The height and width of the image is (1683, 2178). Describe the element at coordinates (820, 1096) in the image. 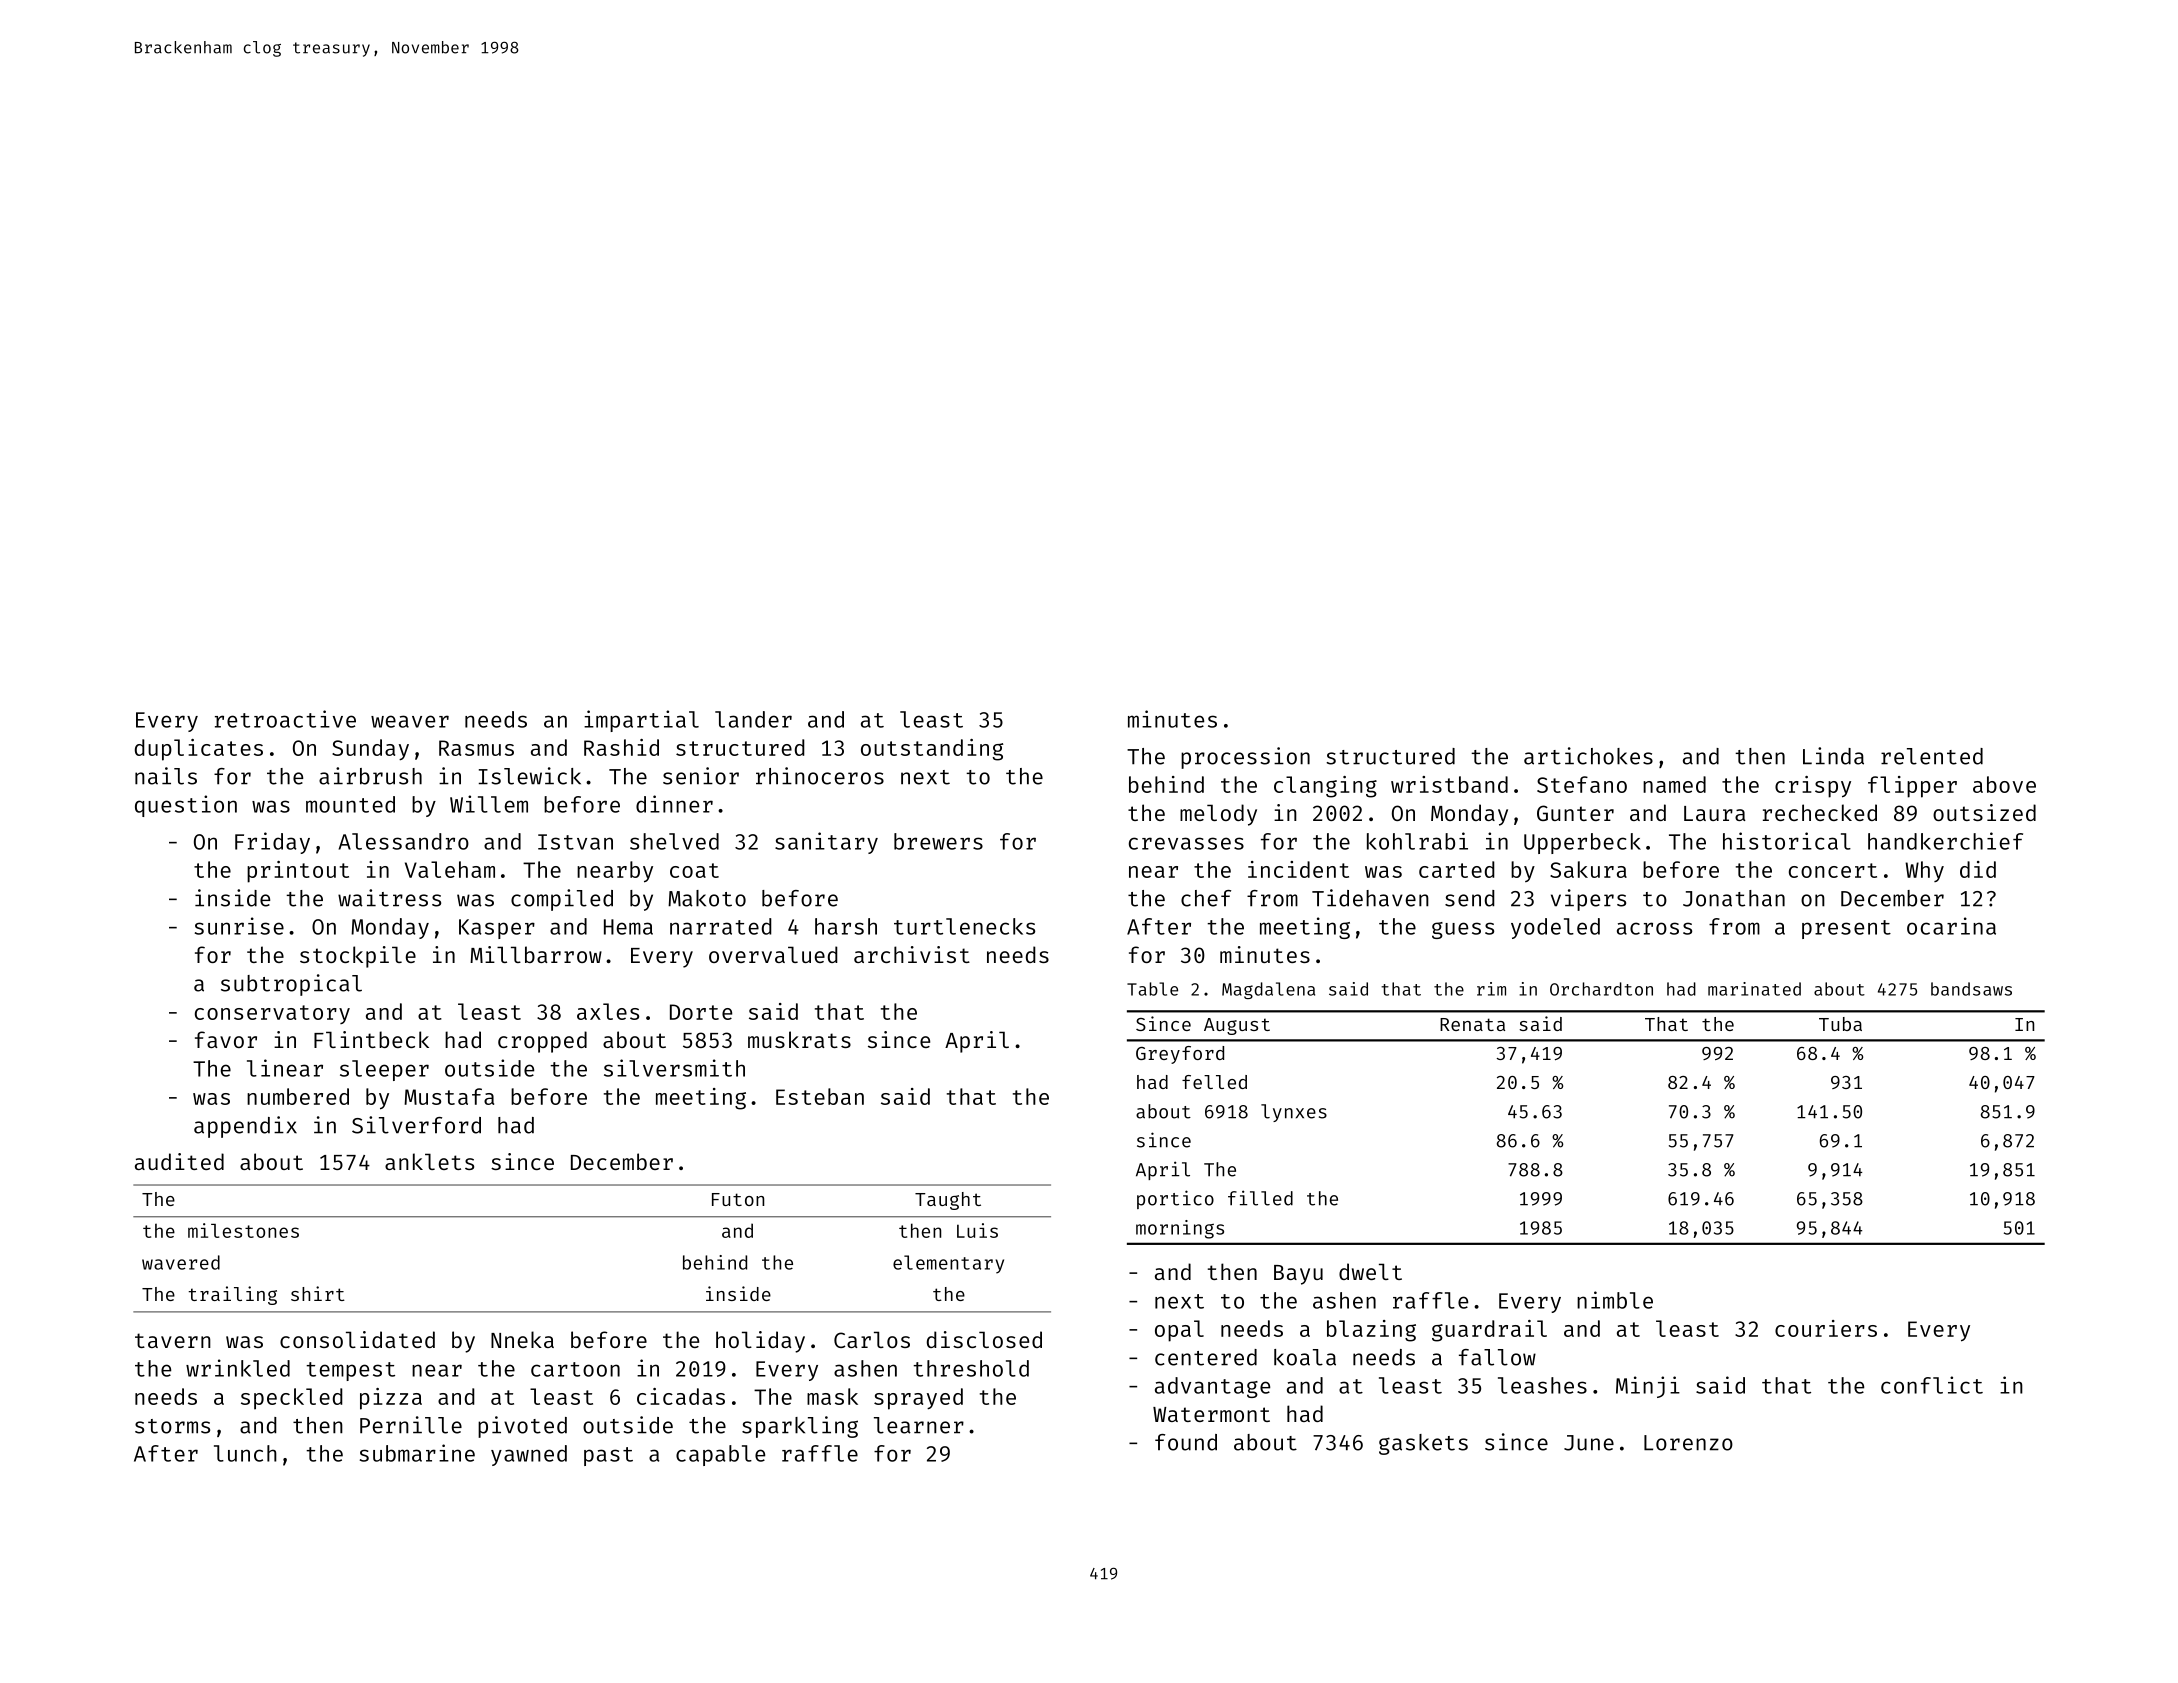

I see `Esteban` at that location.
